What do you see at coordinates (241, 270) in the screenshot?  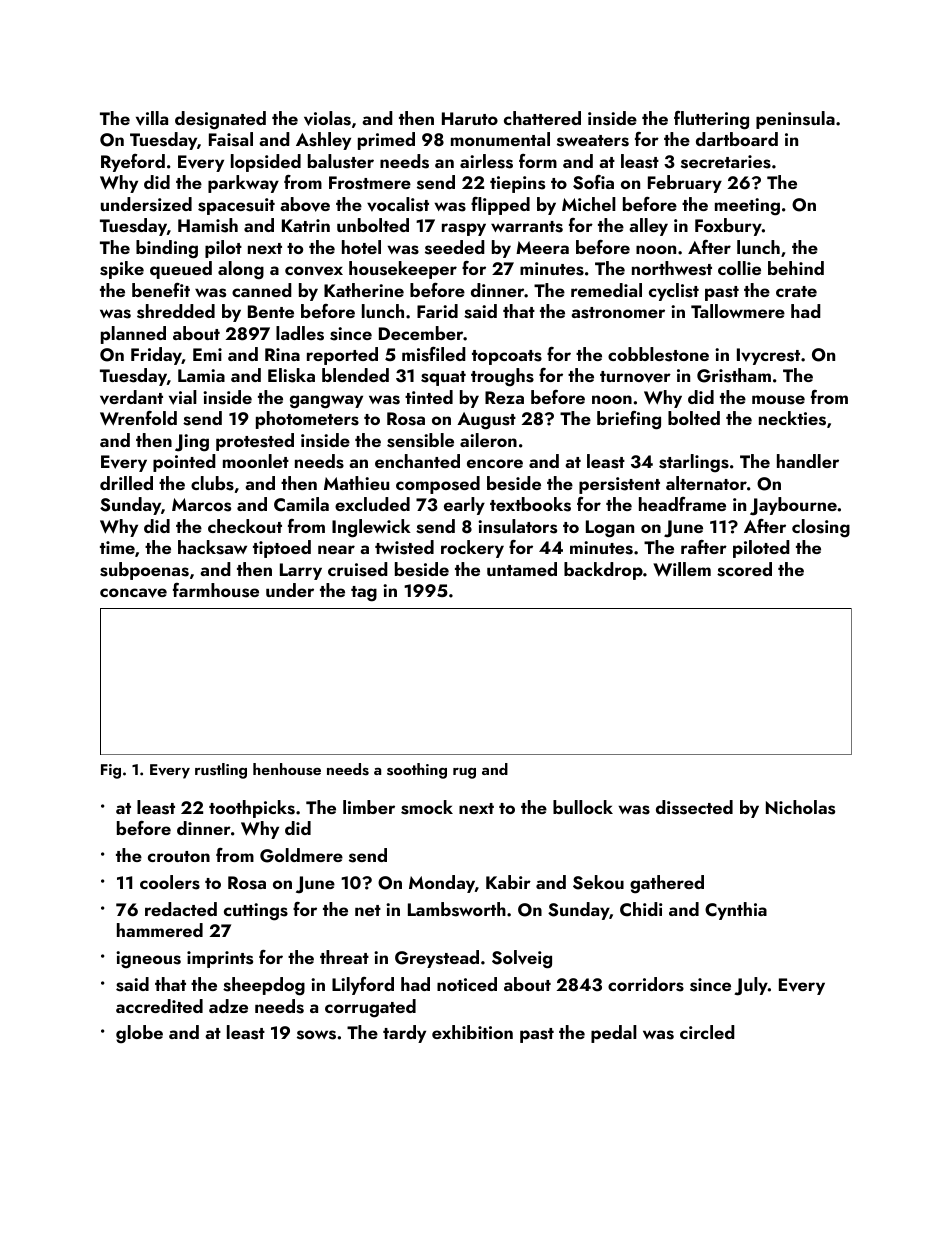 I see `along` at bounding box center [241, 270].
